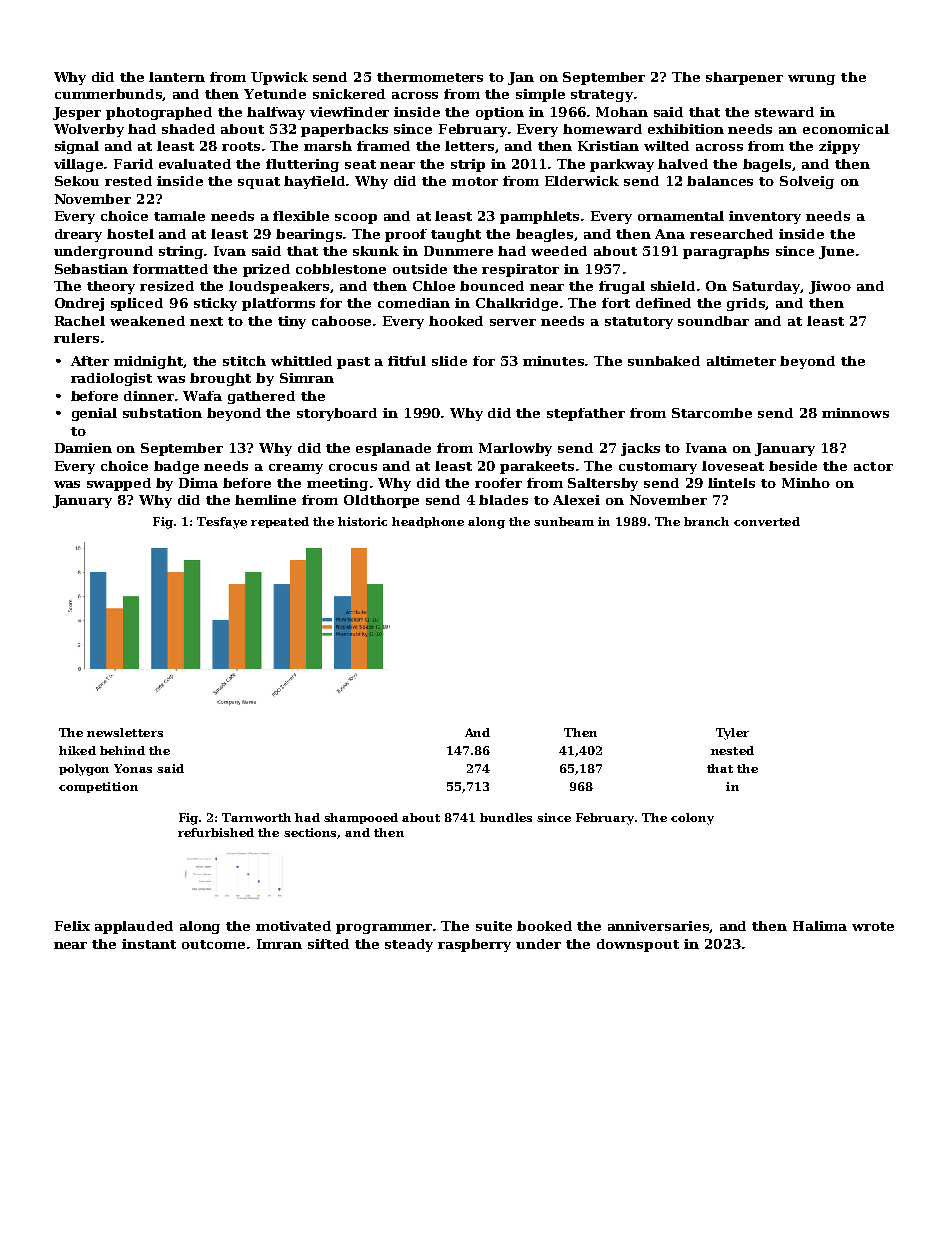  Describe the element at coordinates (356, 219) in the page. I see `scoop` at that location.
